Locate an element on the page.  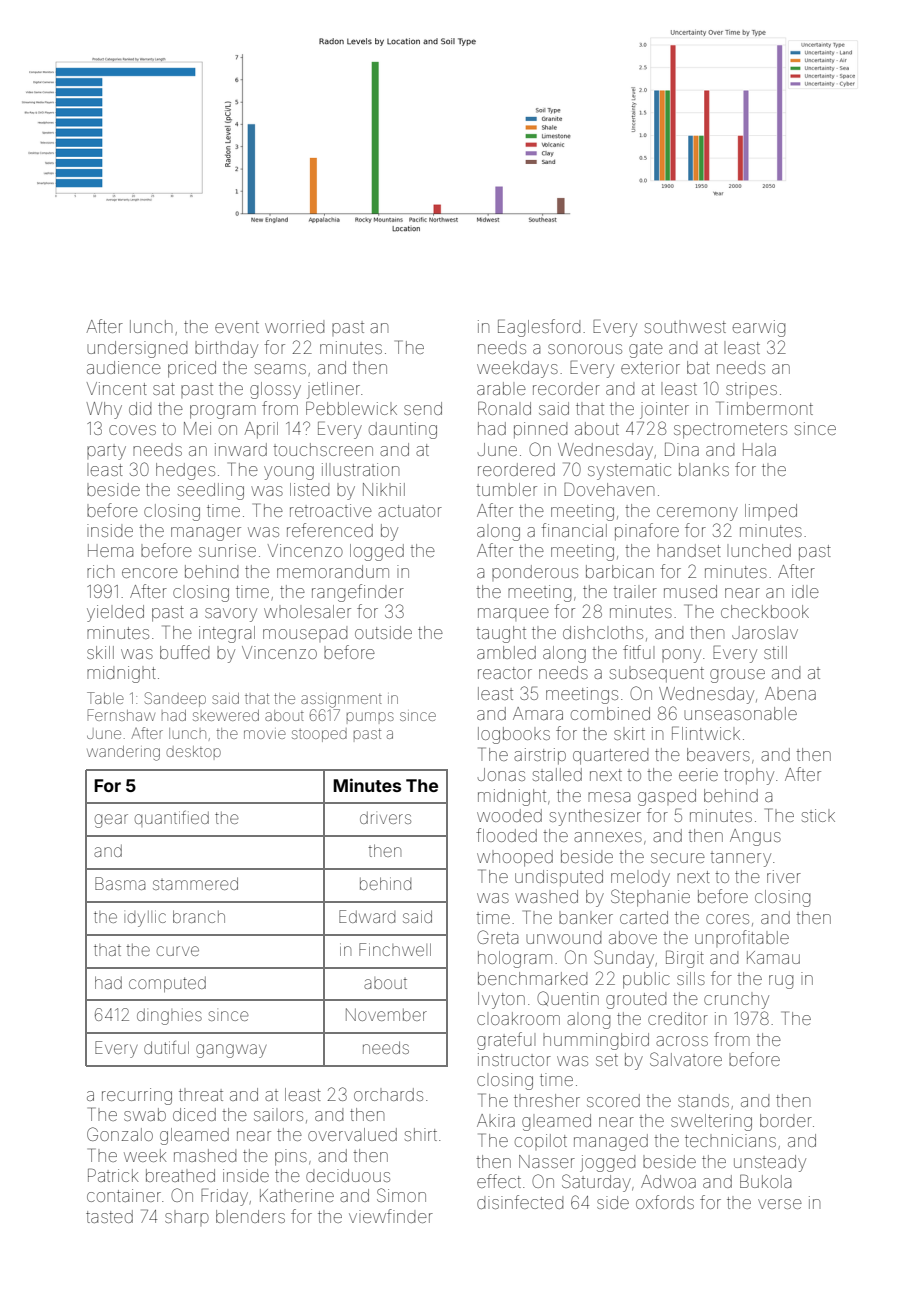
Finchwell is located at coordinates (395, 949).
